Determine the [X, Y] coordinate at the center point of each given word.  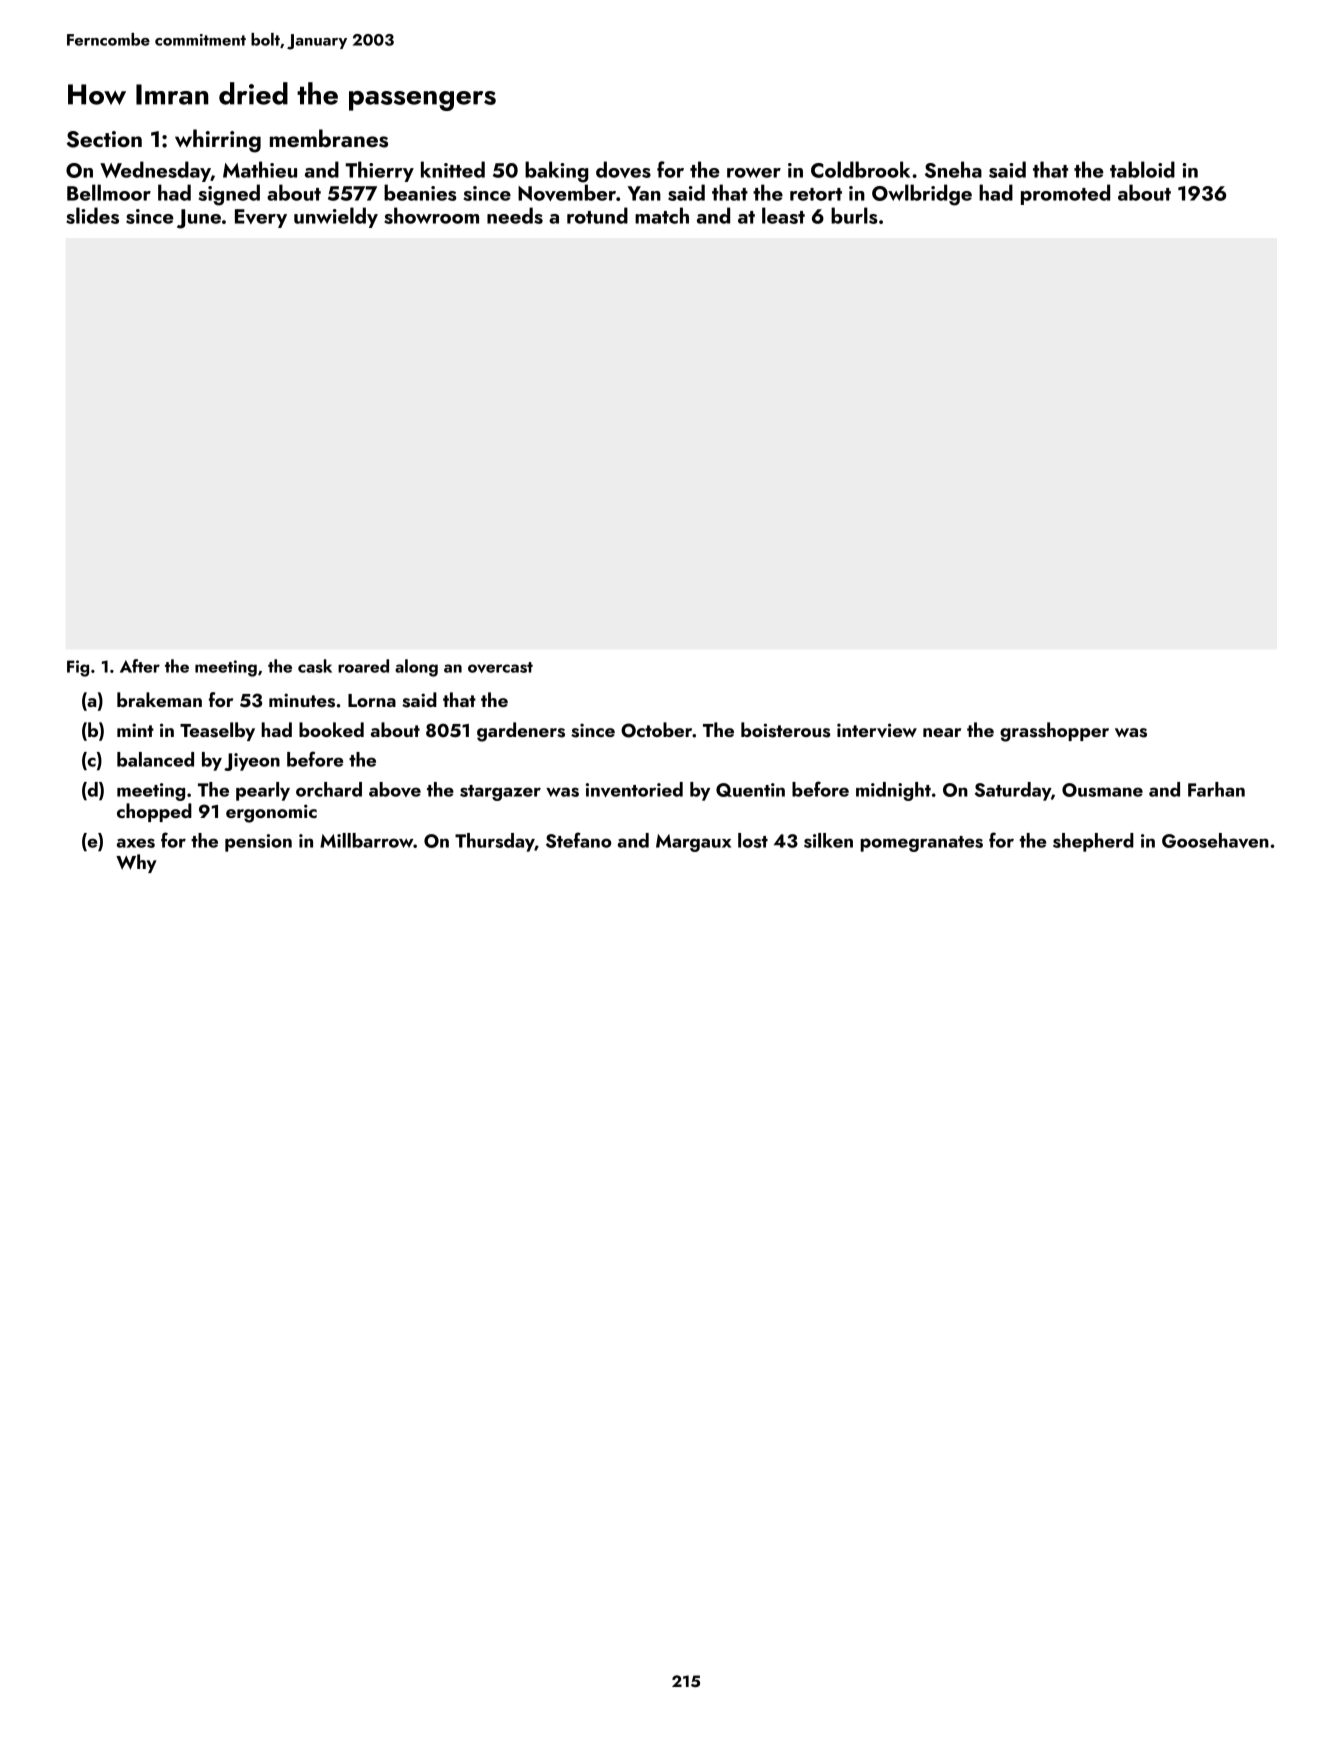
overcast [500, 667]
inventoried [634, 789]
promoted [1065, 194]
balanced [155, 759]
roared [363, 666]
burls [854, 215]
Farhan [1216, 789]
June [199, 219]
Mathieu [260, 169]
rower [754, 173]
